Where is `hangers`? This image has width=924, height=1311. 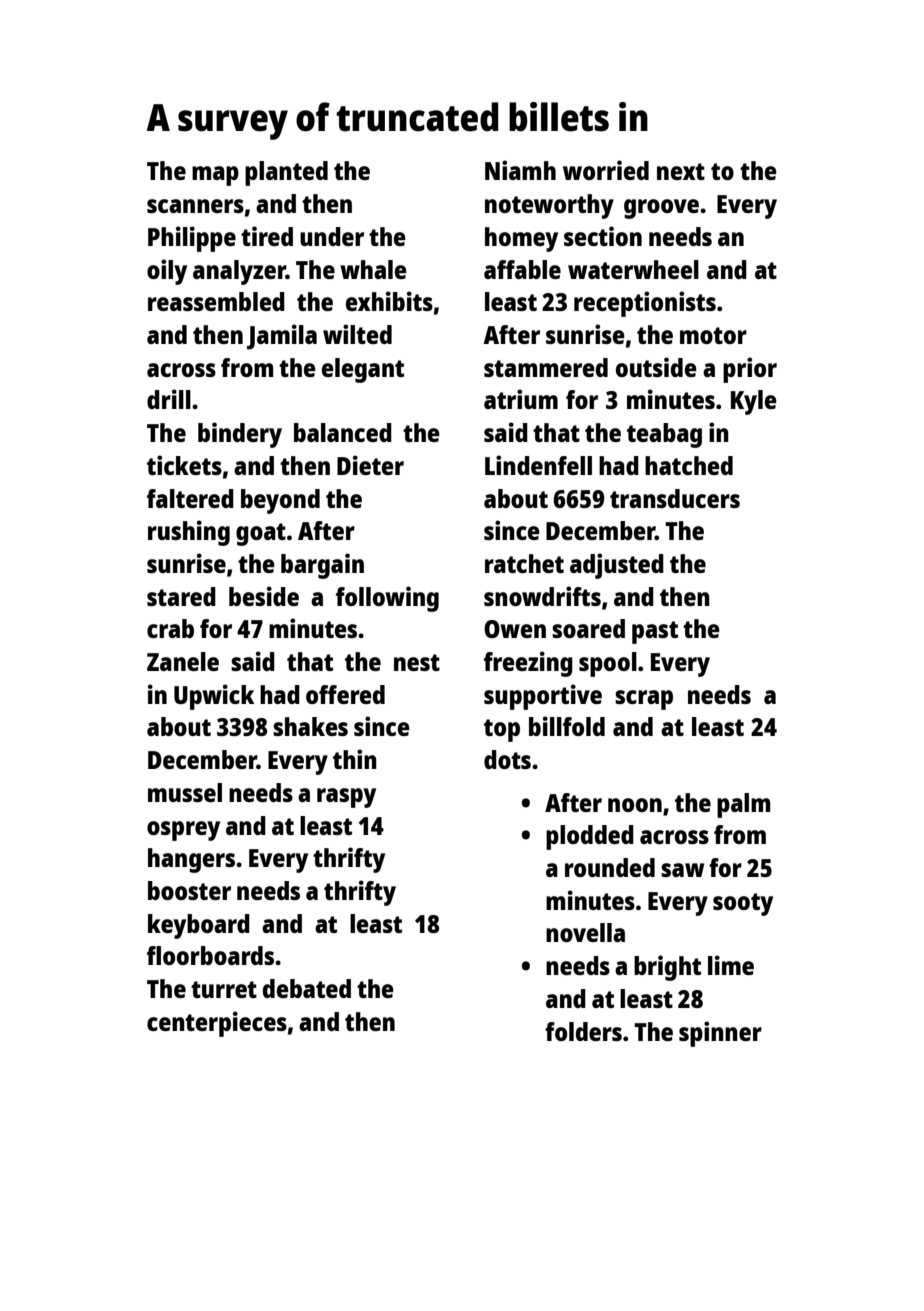 hangers is located at coordinates (191, 860).
